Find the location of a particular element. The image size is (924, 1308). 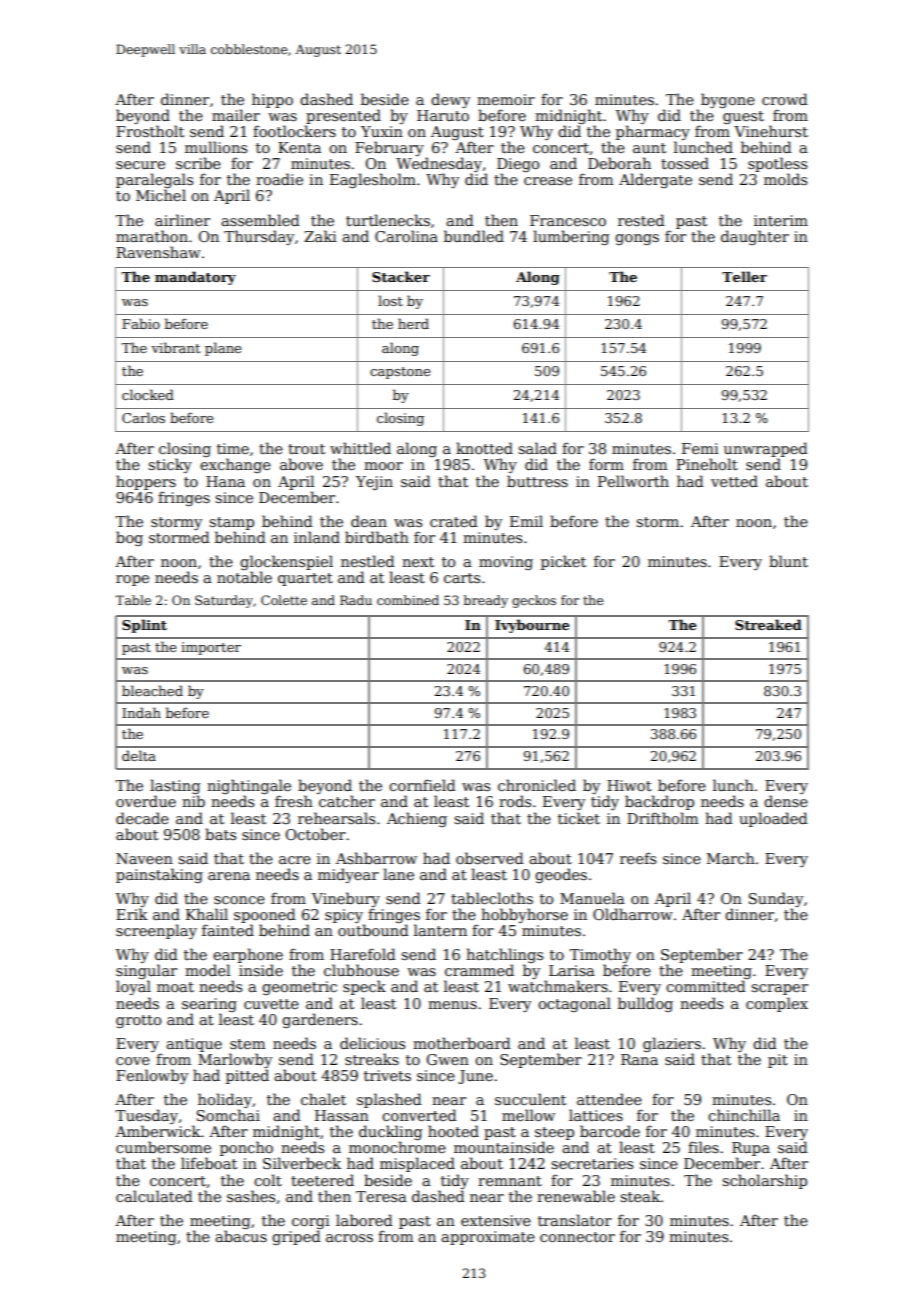

time is located at coordinates (233, 448).
